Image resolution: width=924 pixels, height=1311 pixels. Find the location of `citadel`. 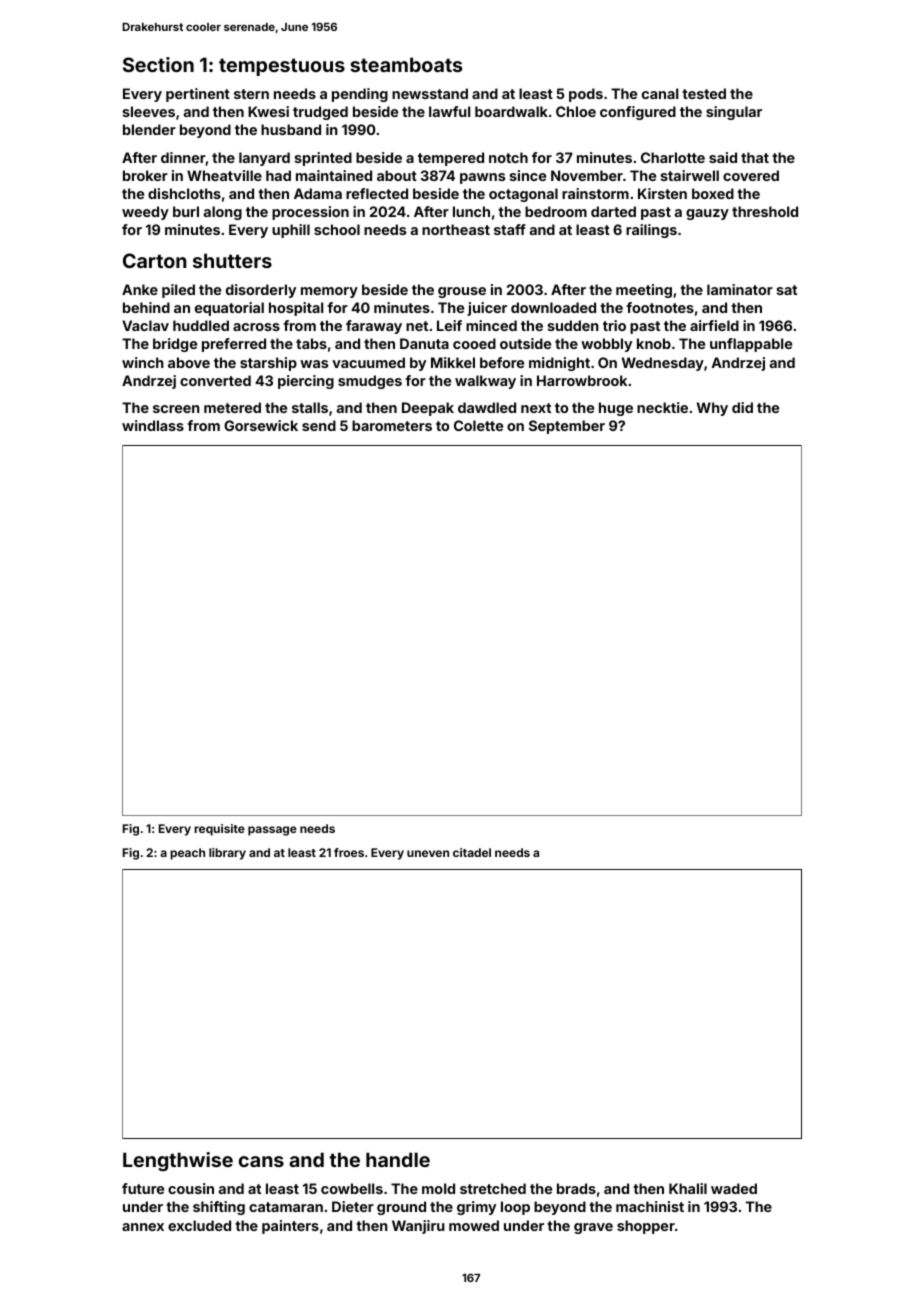

citadel is located at coordinates (472, 852).
